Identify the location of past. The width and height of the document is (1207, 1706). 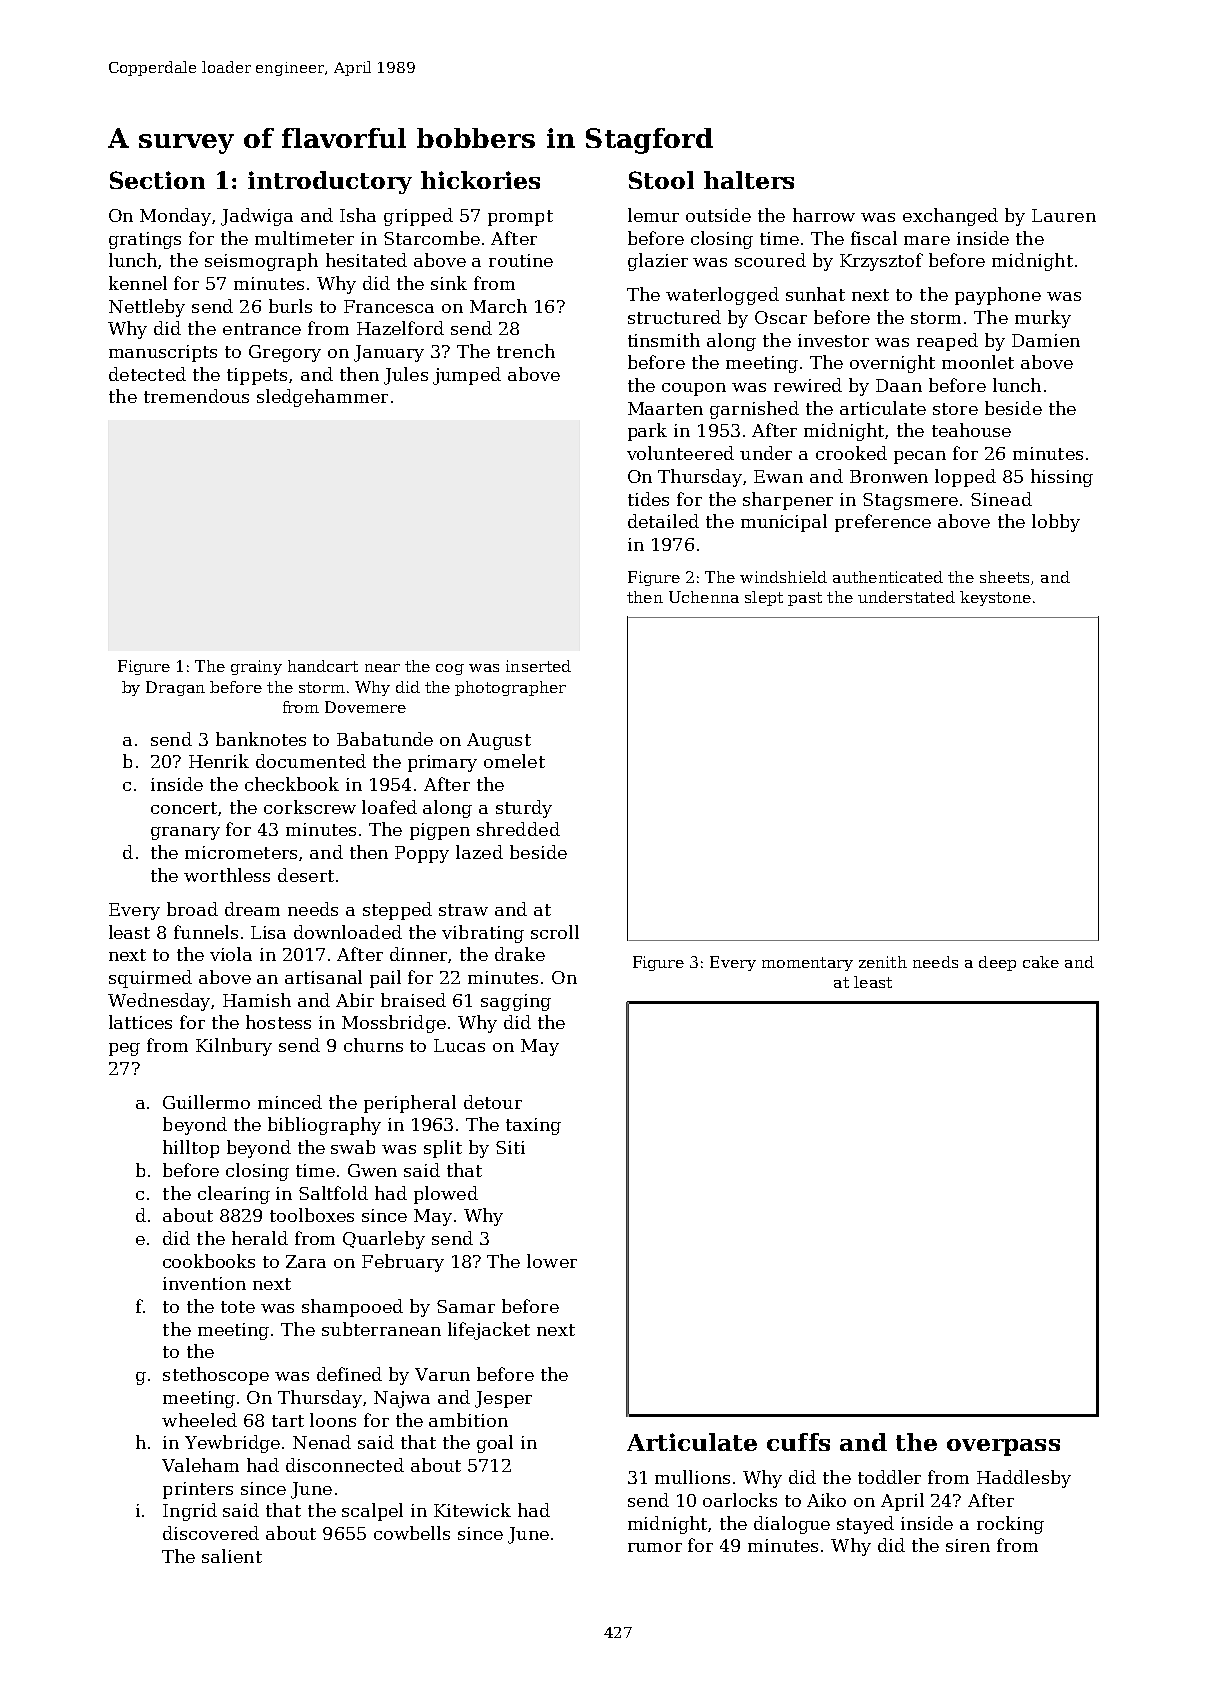
(805, 599).
